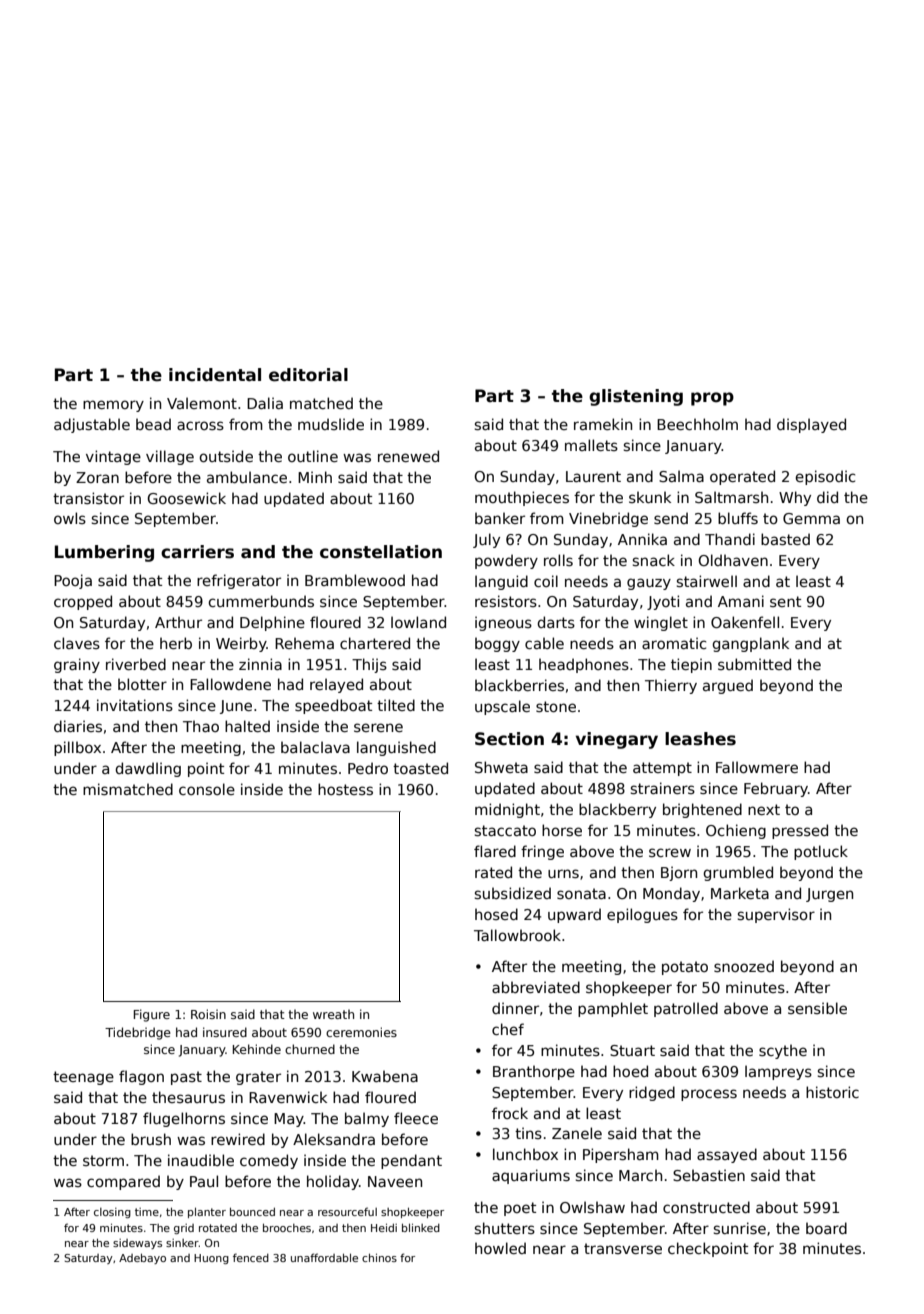 The height and width of the page is (1314, 924). I want to click on Ravenwick, so click(288, 1097).
